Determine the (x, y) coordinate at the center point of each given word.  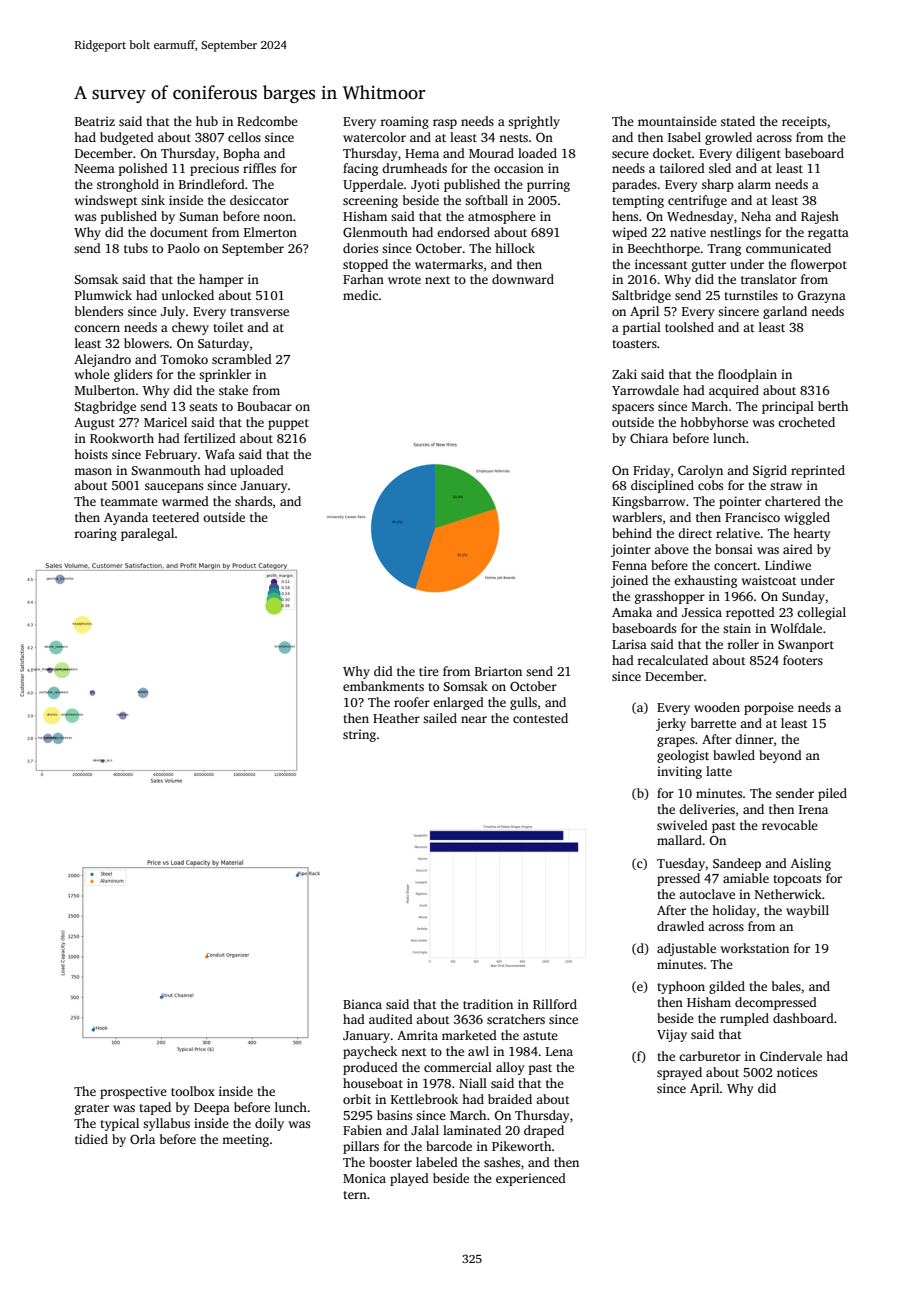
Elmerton (270, 232)
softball (486, 200)
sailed (440, 718)
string (359, 735)
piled (832, 794)
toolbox (193, 1091)
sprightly (534, 122)
